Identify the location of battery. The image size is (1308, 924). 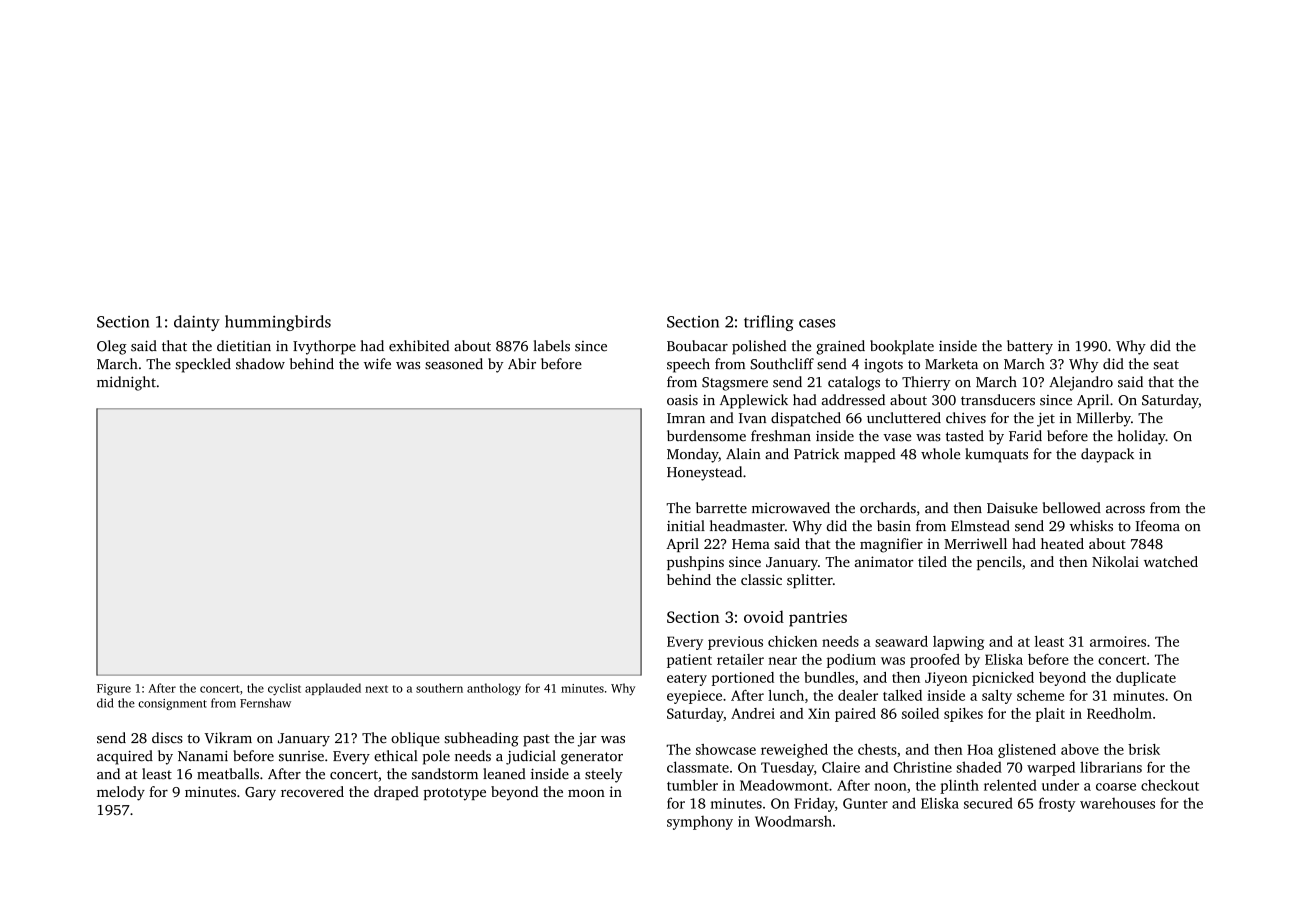
(1030, 347).
